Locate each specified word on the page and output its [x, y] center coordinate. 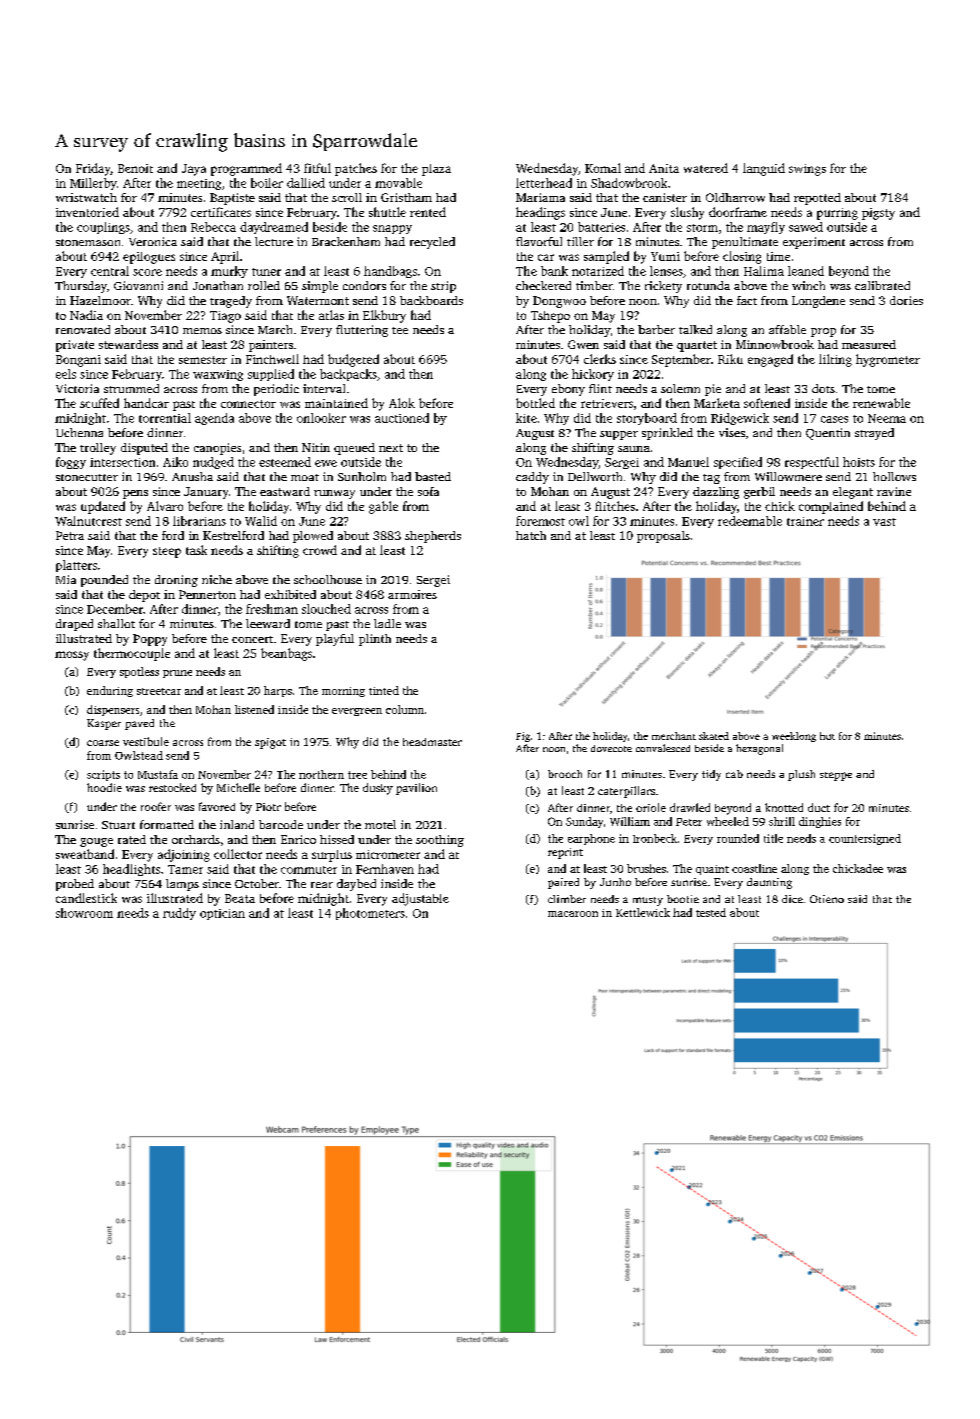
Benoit [135, 168]
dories [906, 300]
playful [335, 640]
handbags [390, 272]
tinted [384, 690]
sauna [634, 449]
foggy [71, 463]
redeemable [750, 521]
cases [834, 419]
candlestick [86, 898]
